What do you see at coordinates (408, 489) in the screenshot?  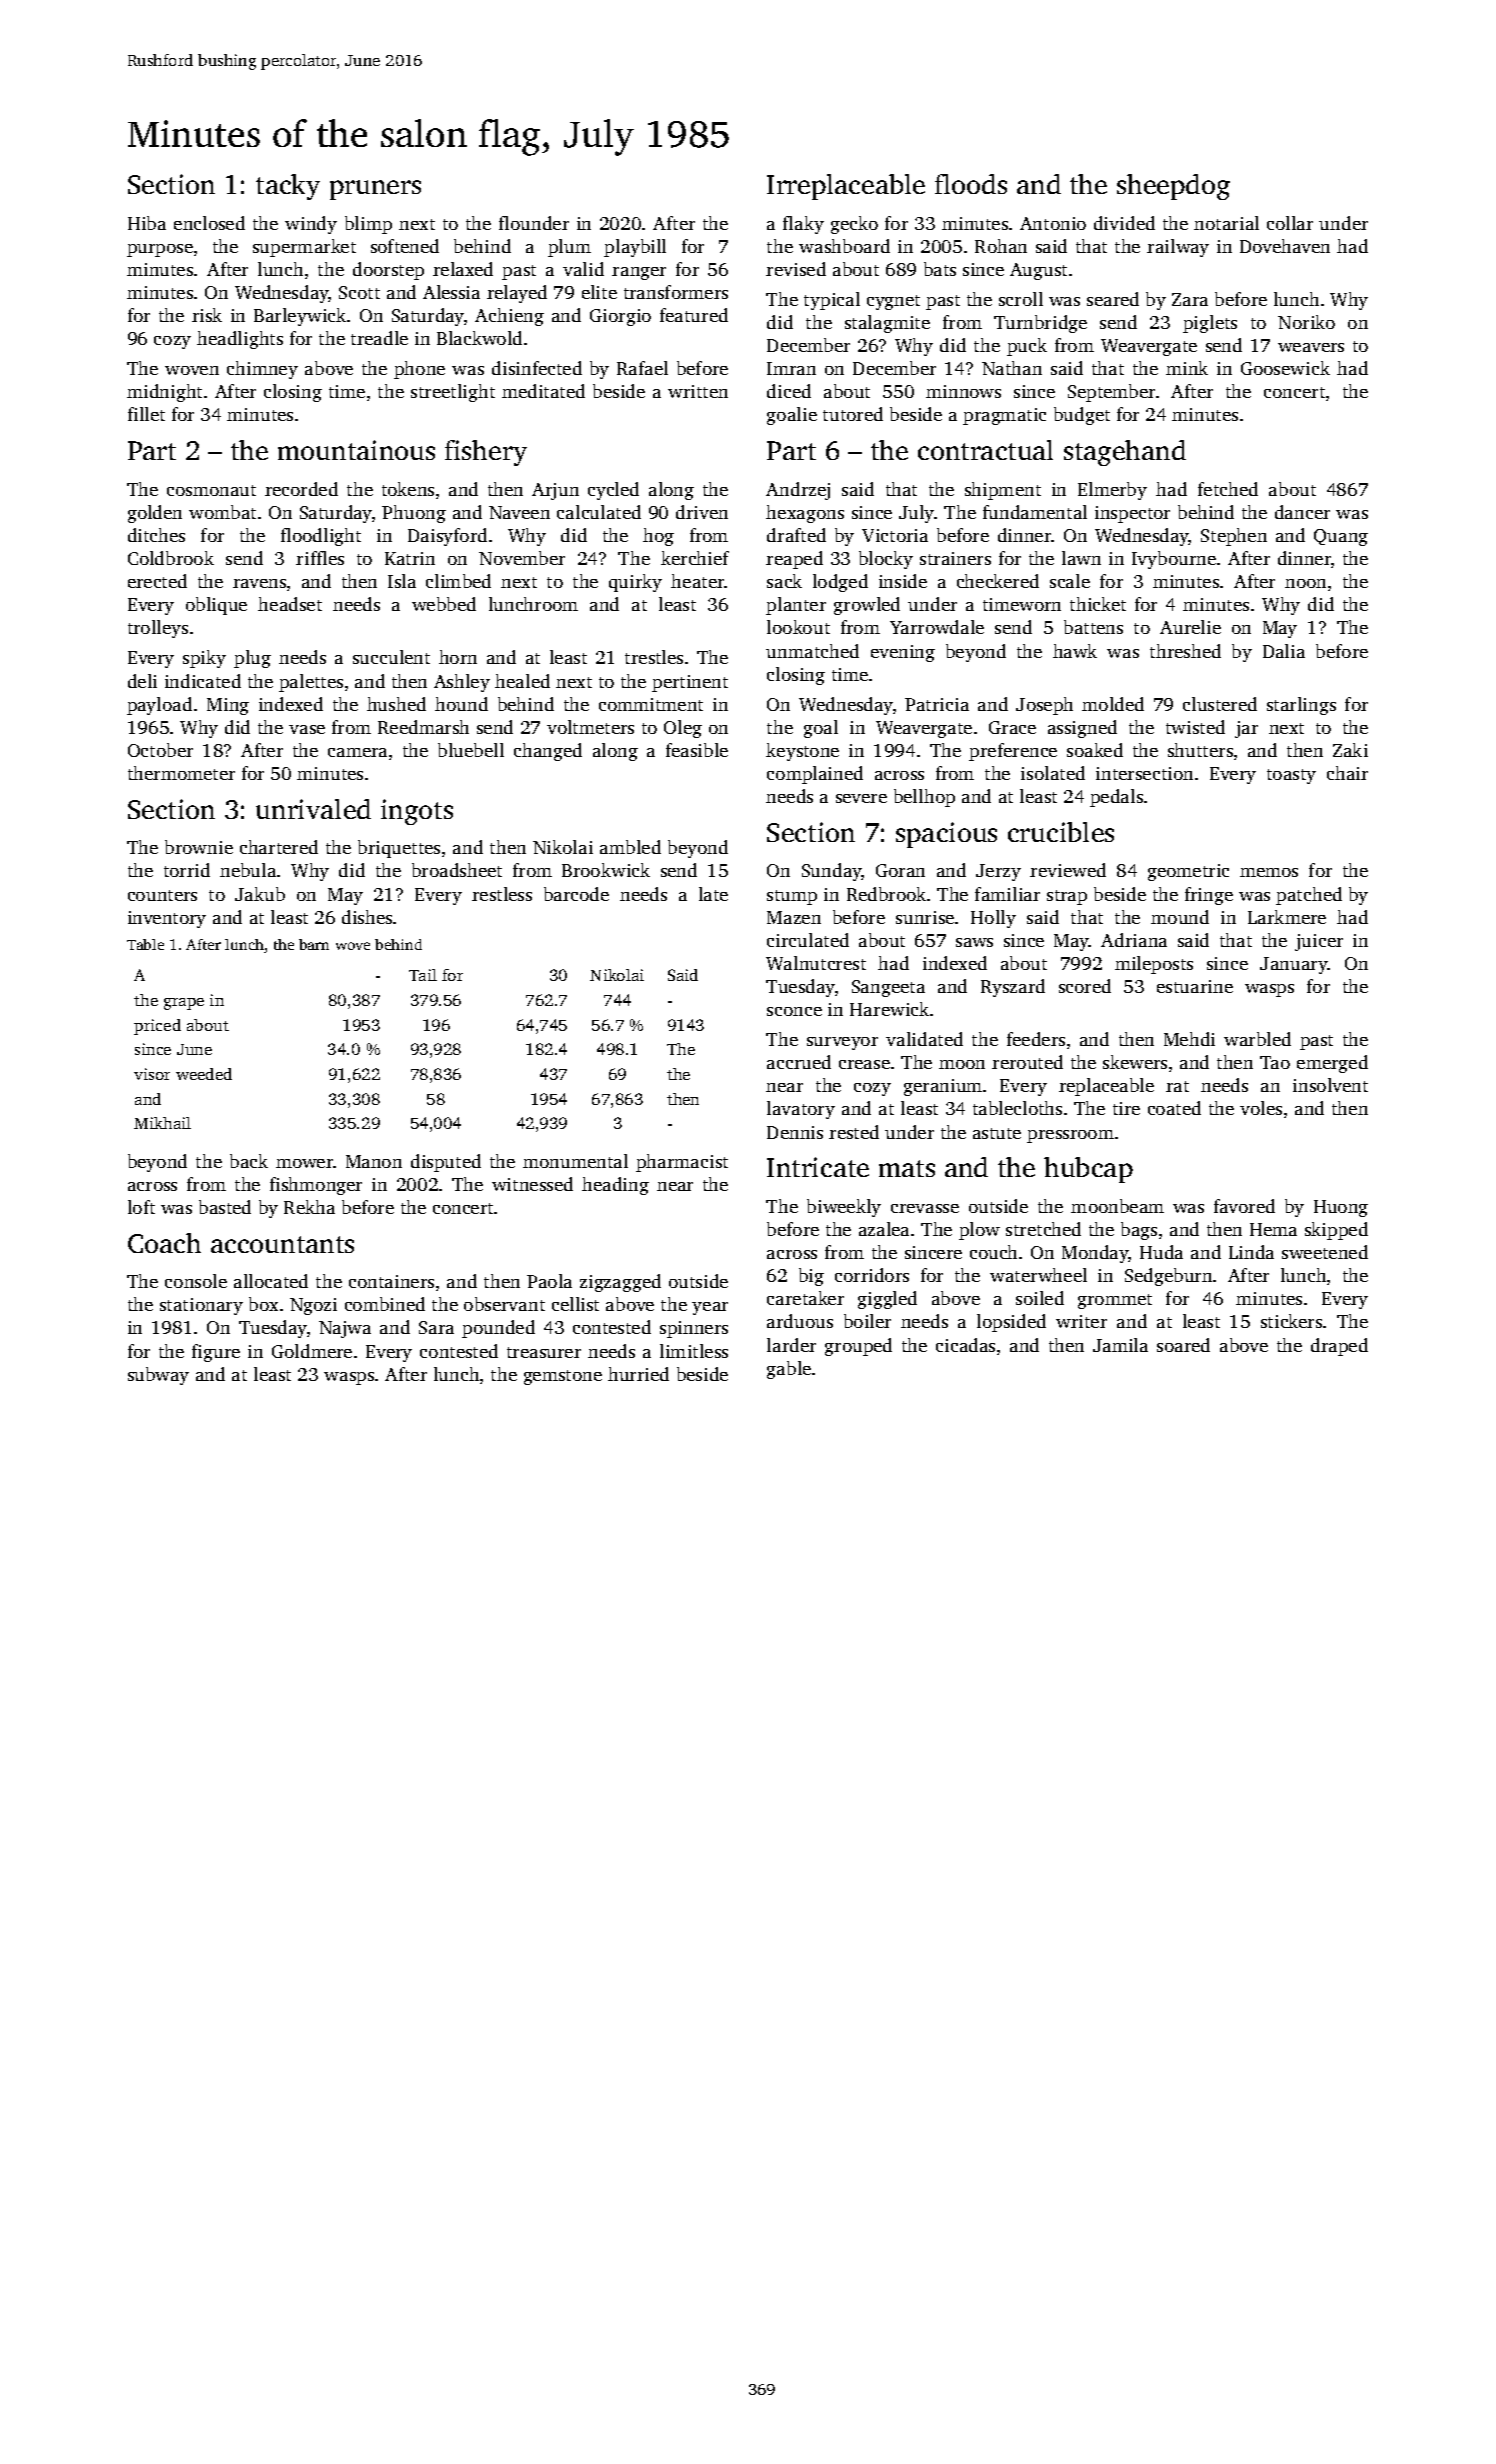 I see `tokens` at bounding box center [408, 489].
